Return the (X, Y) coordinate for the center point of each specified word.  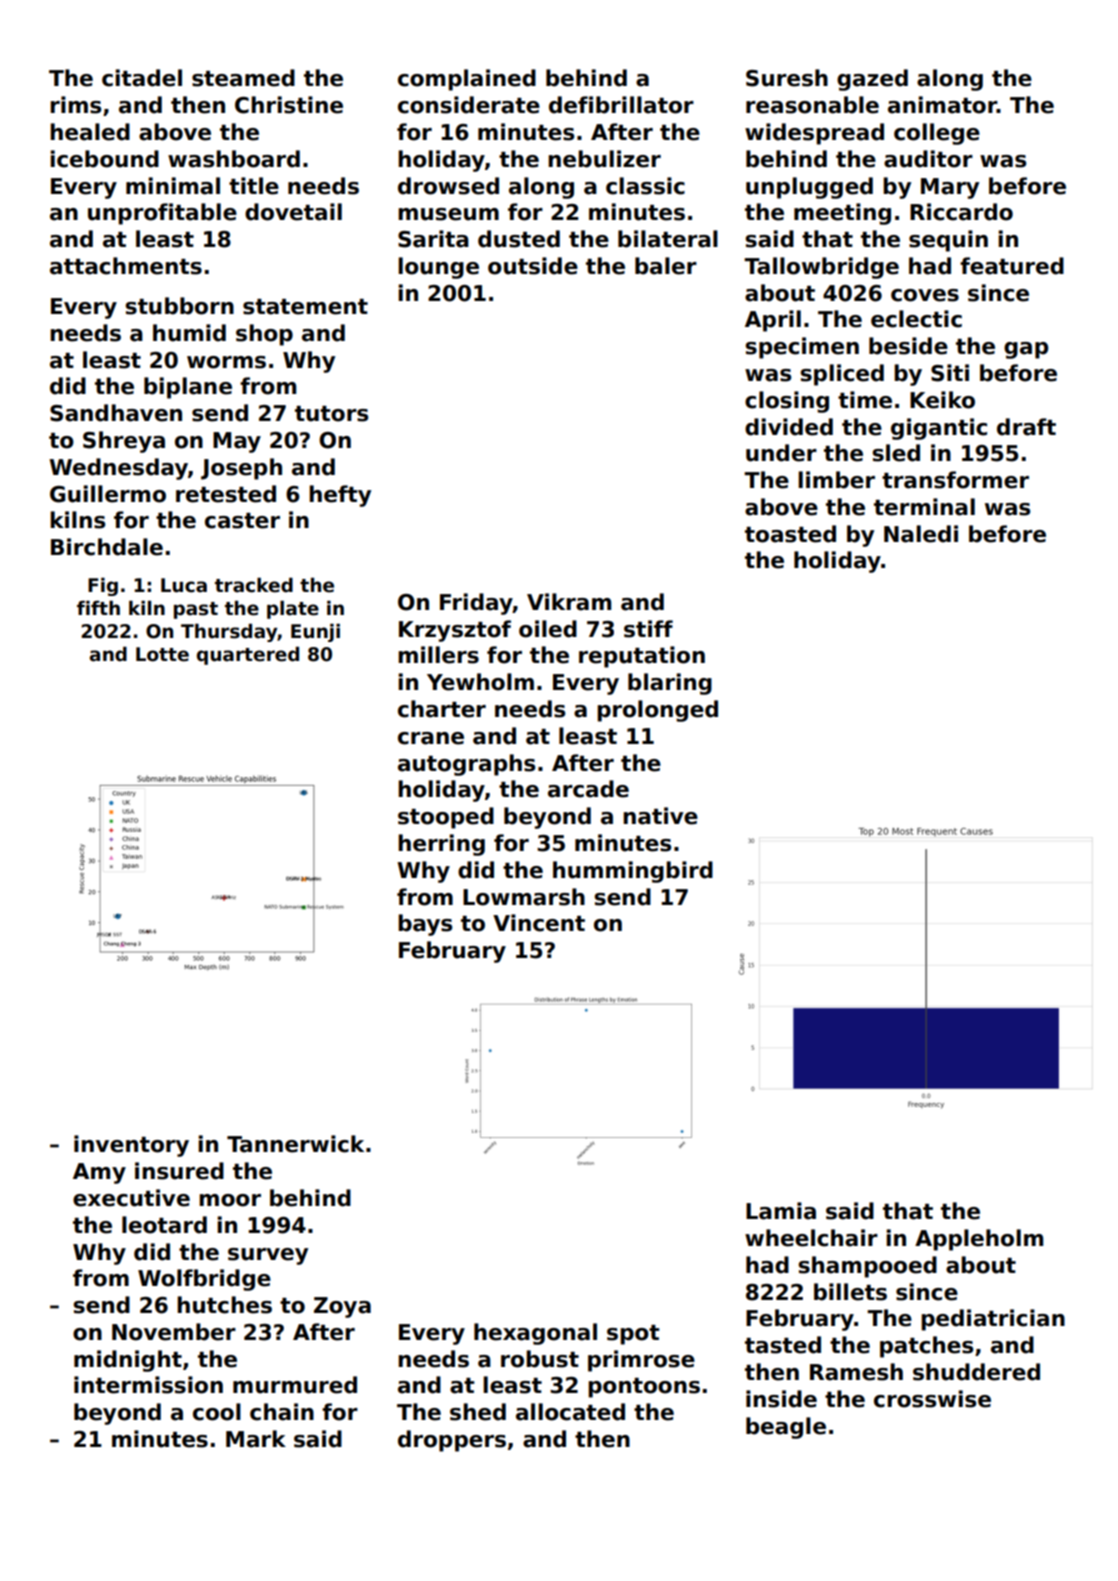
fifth (98, 607)
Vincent (539, 923)
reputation (642, 657)
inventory (131, 1146)
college (937, 134)
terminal (924, 507)
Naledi (921, 534)
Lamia (781, 1211)
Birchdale (107, 547)
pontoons (644, 1388)
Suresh (787, 78)
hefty (340, 496)
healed (90, 132)
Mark (256, 1439)
